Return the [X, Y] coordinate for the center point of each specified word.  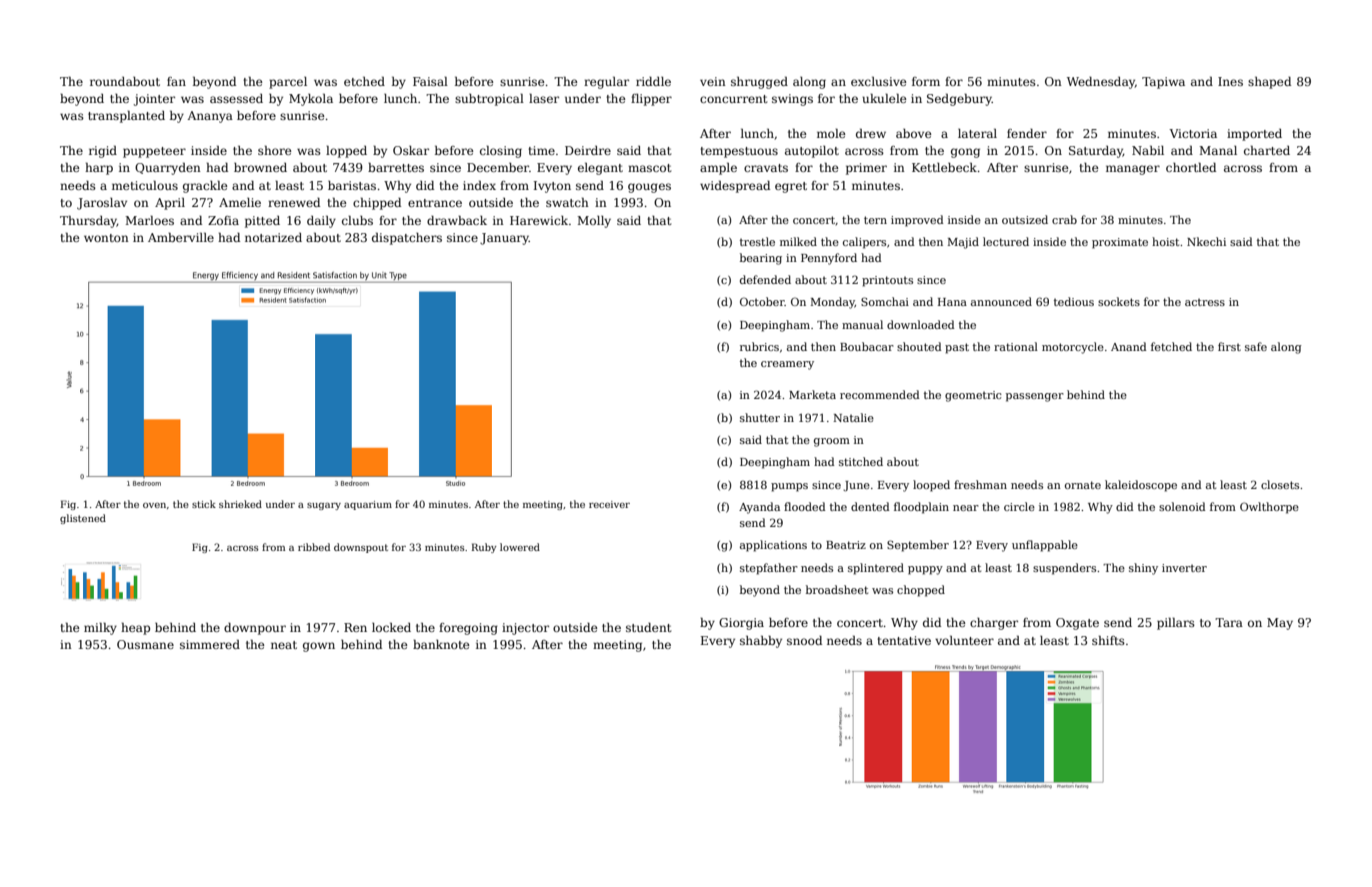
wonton [106, 238]
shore [275, 150]
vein [713, 81]
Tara [1229, 622]
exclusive [879, 81]
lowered [520, 547]
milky [100, 629]
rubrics [759, 346]
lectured [1006, 241]
